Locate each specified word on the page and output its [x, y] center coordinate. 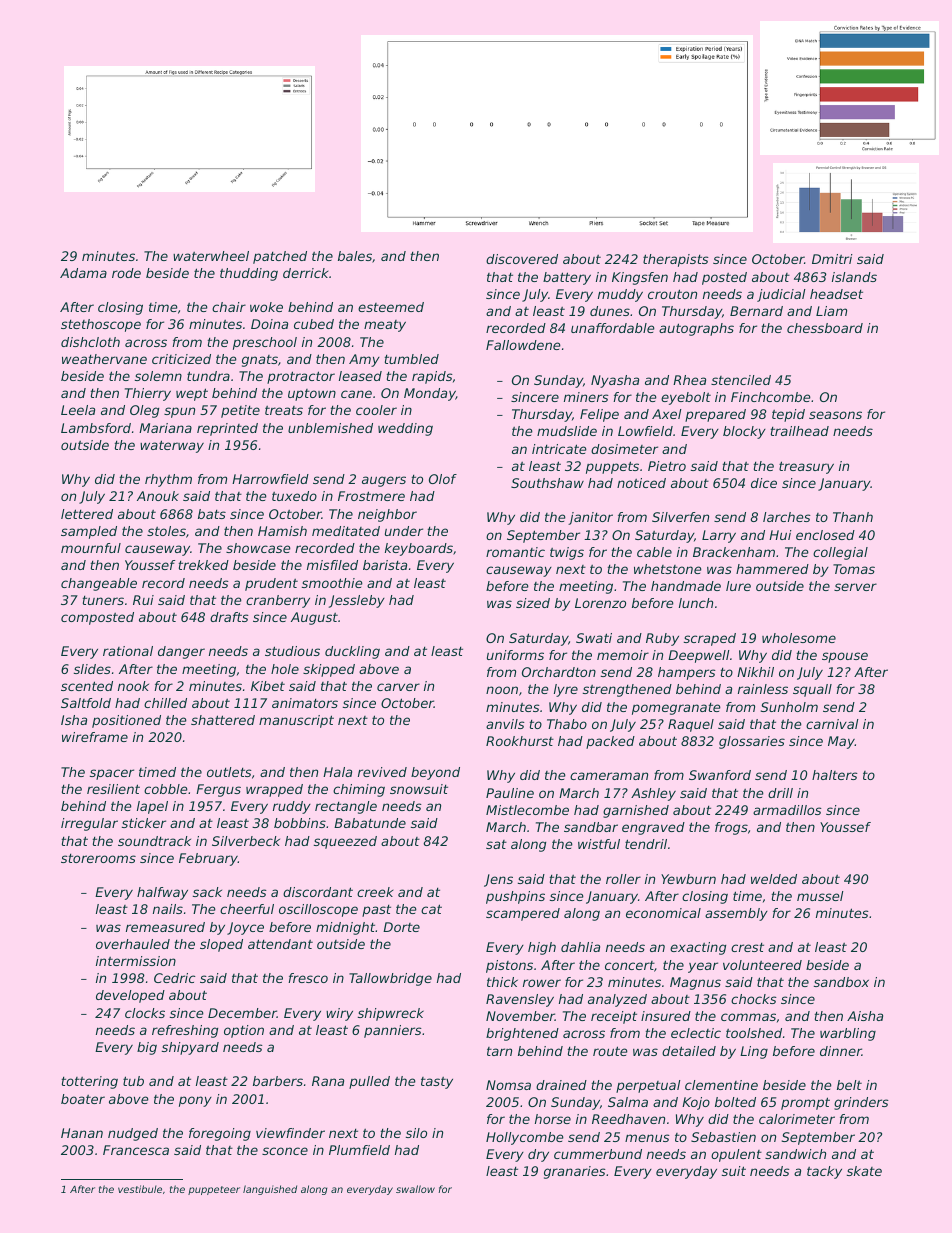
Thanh [853, 517]
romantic [515, 552]
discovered [522, 259]
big [147, 1048]
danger [181, 652]
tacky [824, 1172]
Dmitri [832, 259]
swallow [415, 1189]
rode [126, 273]
